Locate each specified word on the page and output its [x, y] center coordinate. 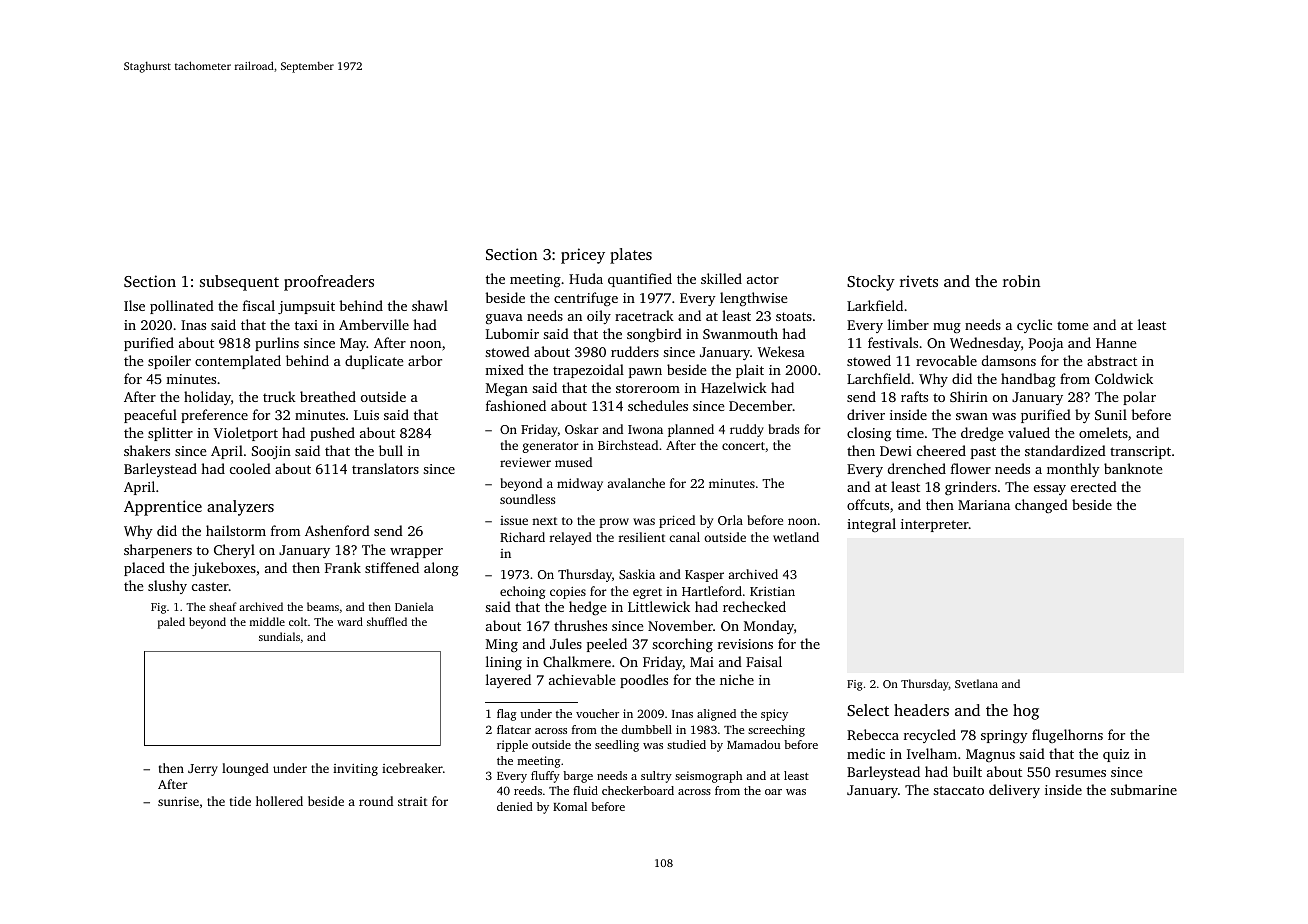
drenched [917, 468]
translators [385, 468]
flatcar [514, 729]
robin [1021, 281]
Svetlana [976, 683]
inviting [355, 770]
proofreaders [329, 283]
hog [1026, 712]
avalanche [636, 483]
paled [171, 623]
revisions [745, 644]
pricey [583, 256]
